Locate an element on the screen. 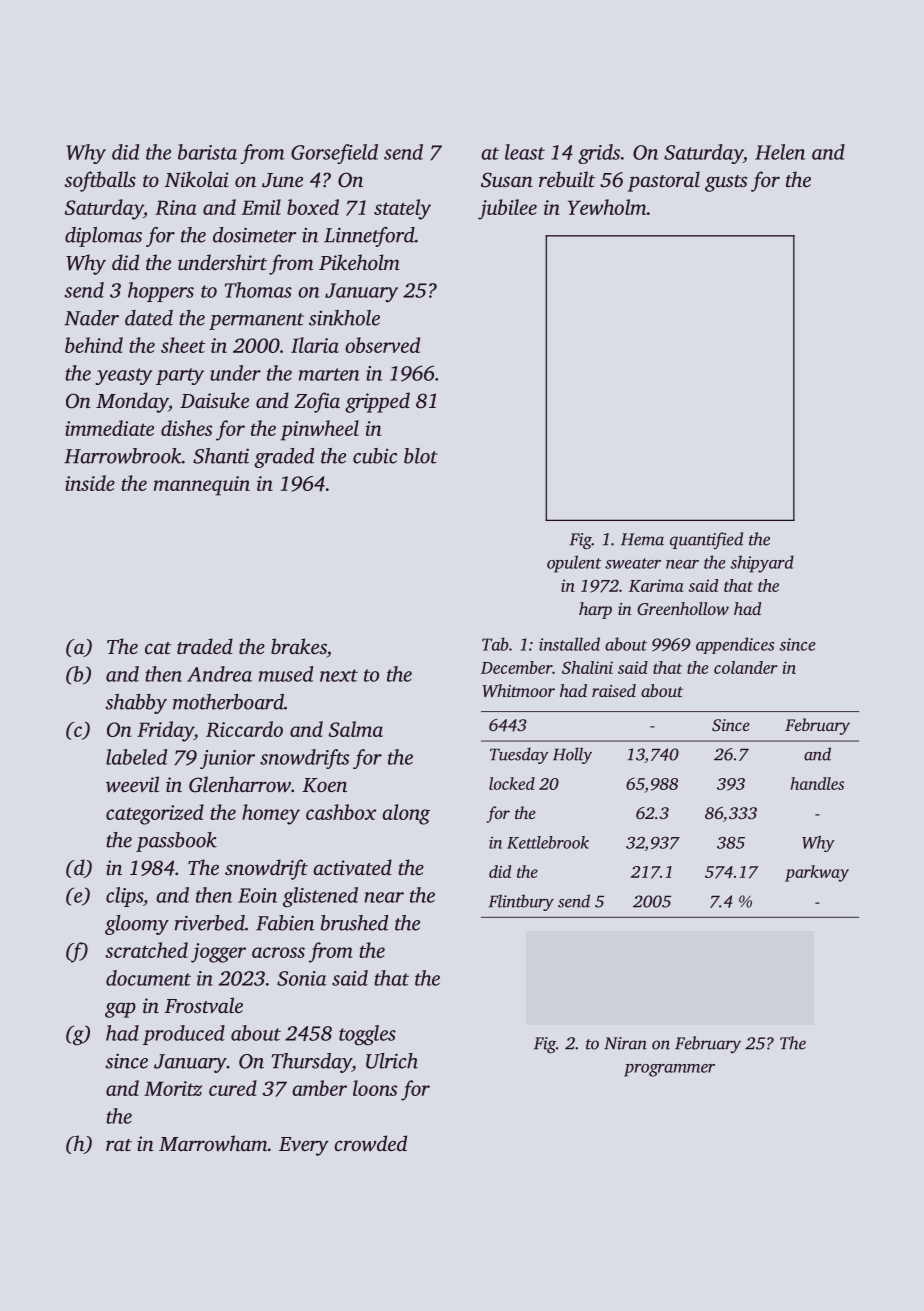  programmer is located at coordinates (669, 1070).
